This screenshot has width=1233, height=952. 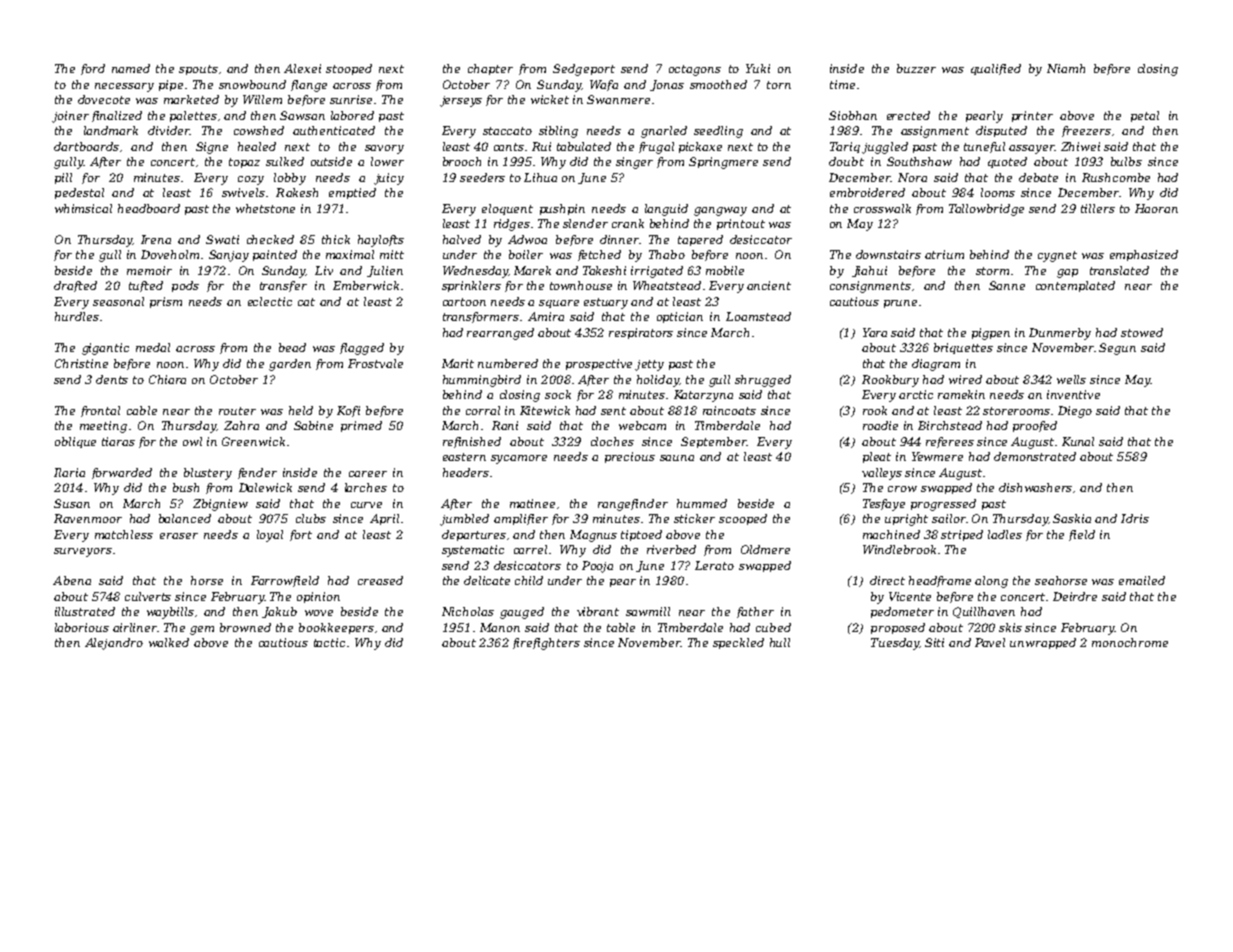 I want to click on pushpin, so click(x=562, y=209).
